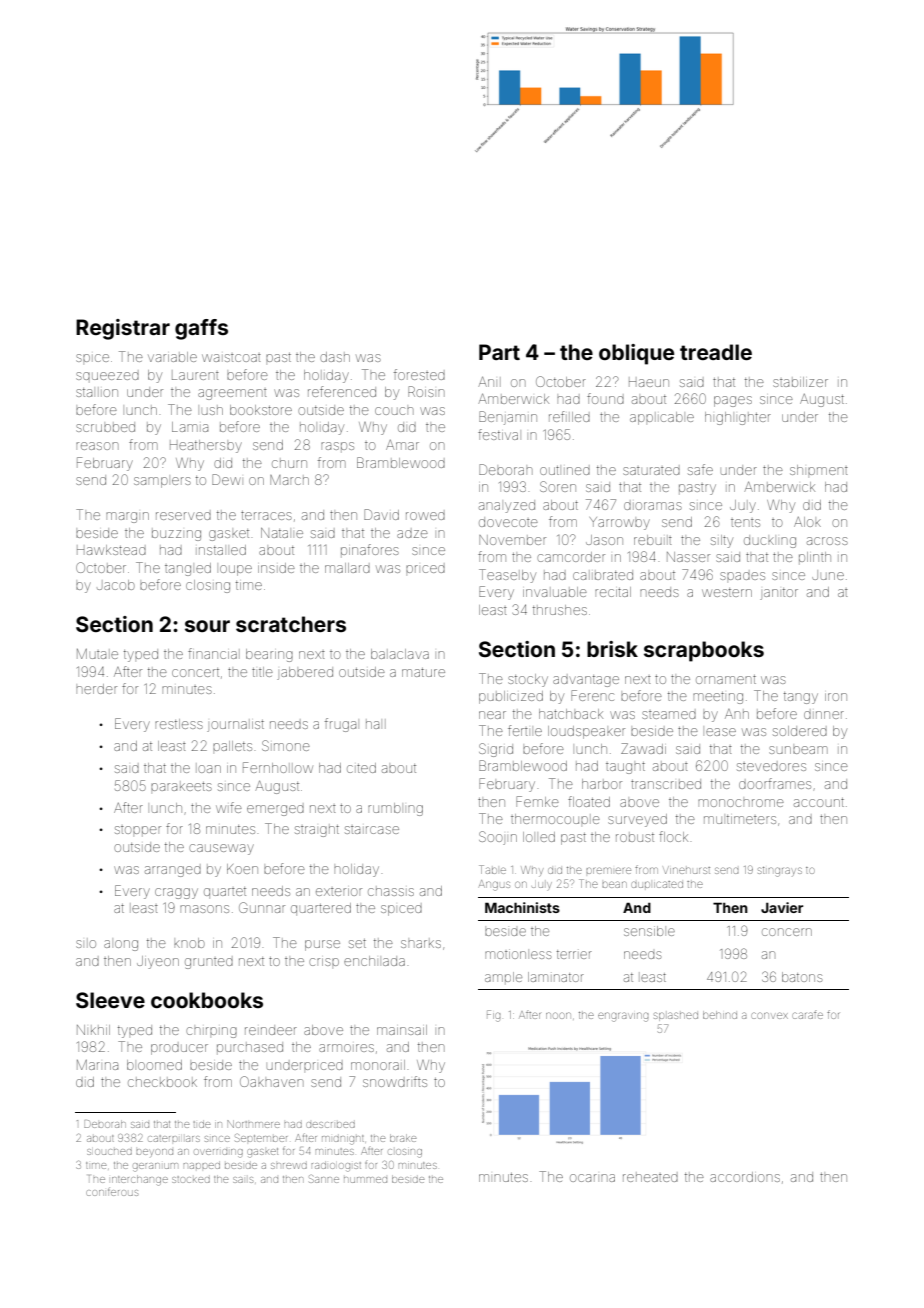 The height and width of the page is (1308, 924). What do you see at coordinates (189, 943) in the page?
I see `knob` at bounding box center [189, 943].
